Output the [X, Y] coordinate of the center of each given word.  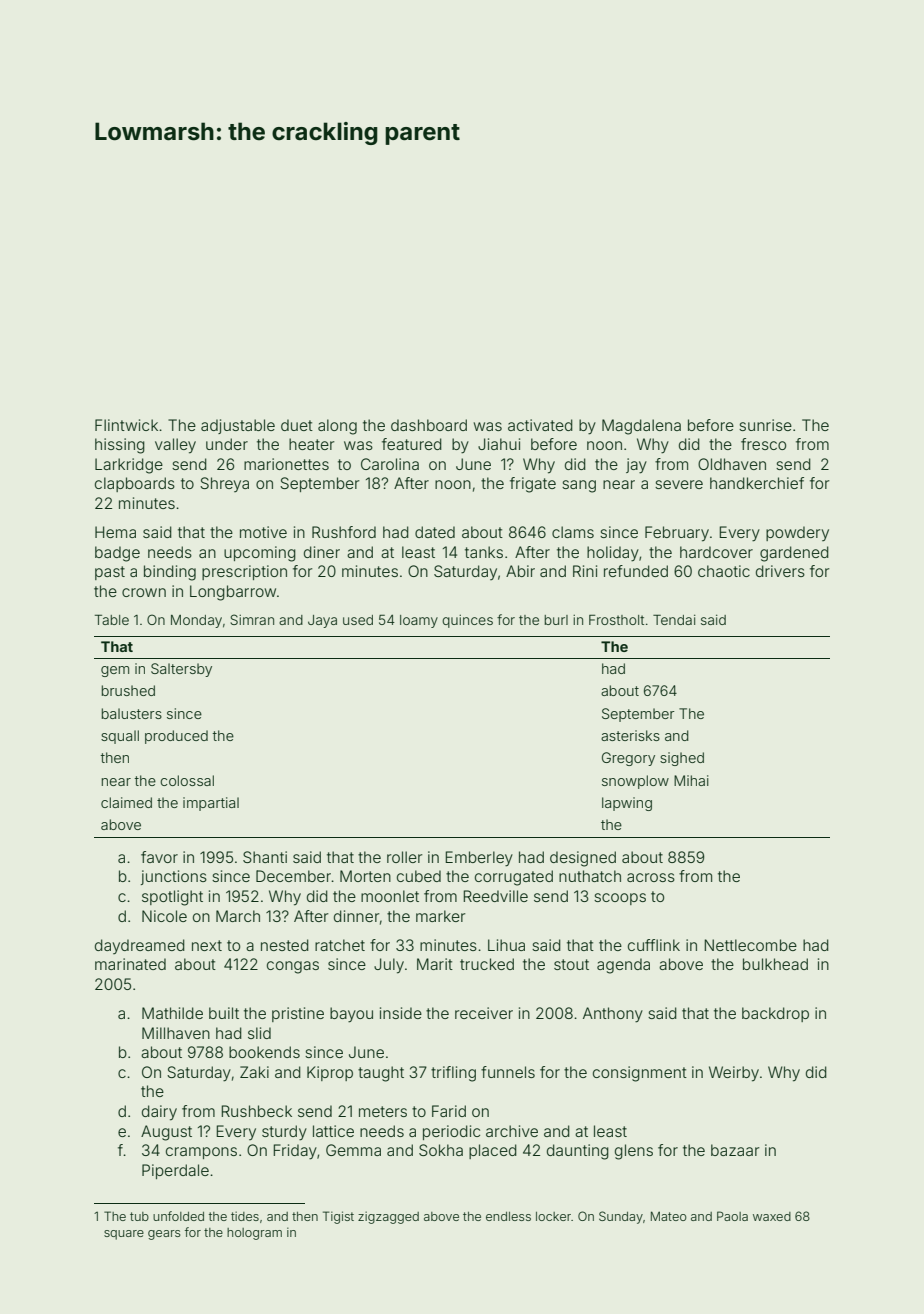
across [651, 877]
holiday [613, 554]
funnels [508, 1072]
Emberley [479, 859]
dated [435, 532]
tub [139, 1216]
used [358, 620]
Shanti [265, 857]
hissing [120, 446]
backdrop [775, 1014]
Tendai [674, 619]
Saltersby [181, 670]
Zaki [254, 1072]
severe [679, 484]
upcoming [260, 554]
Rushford [344, 532]
